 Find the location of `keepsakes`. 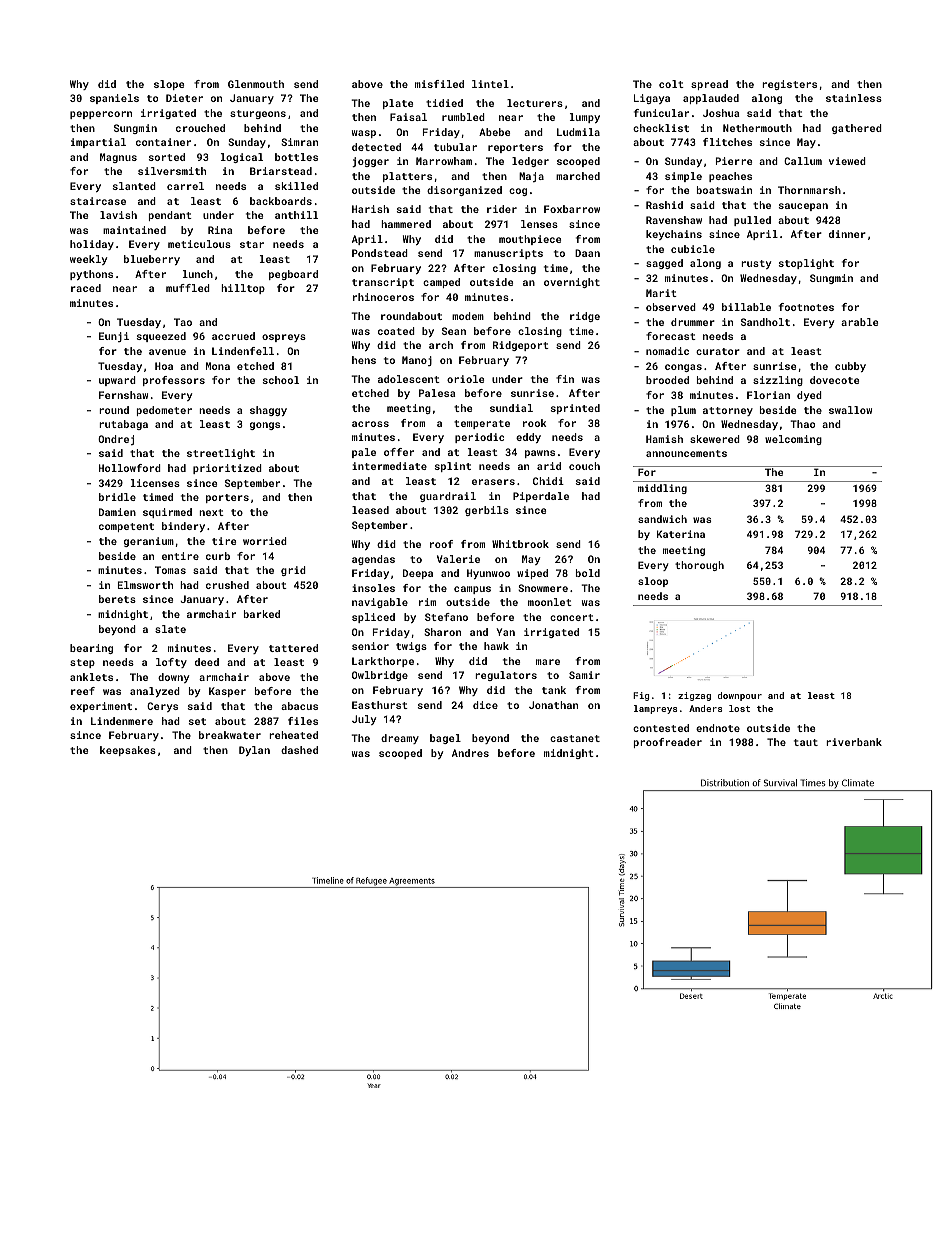

keepsakes is located at coordinates (128, 751).
